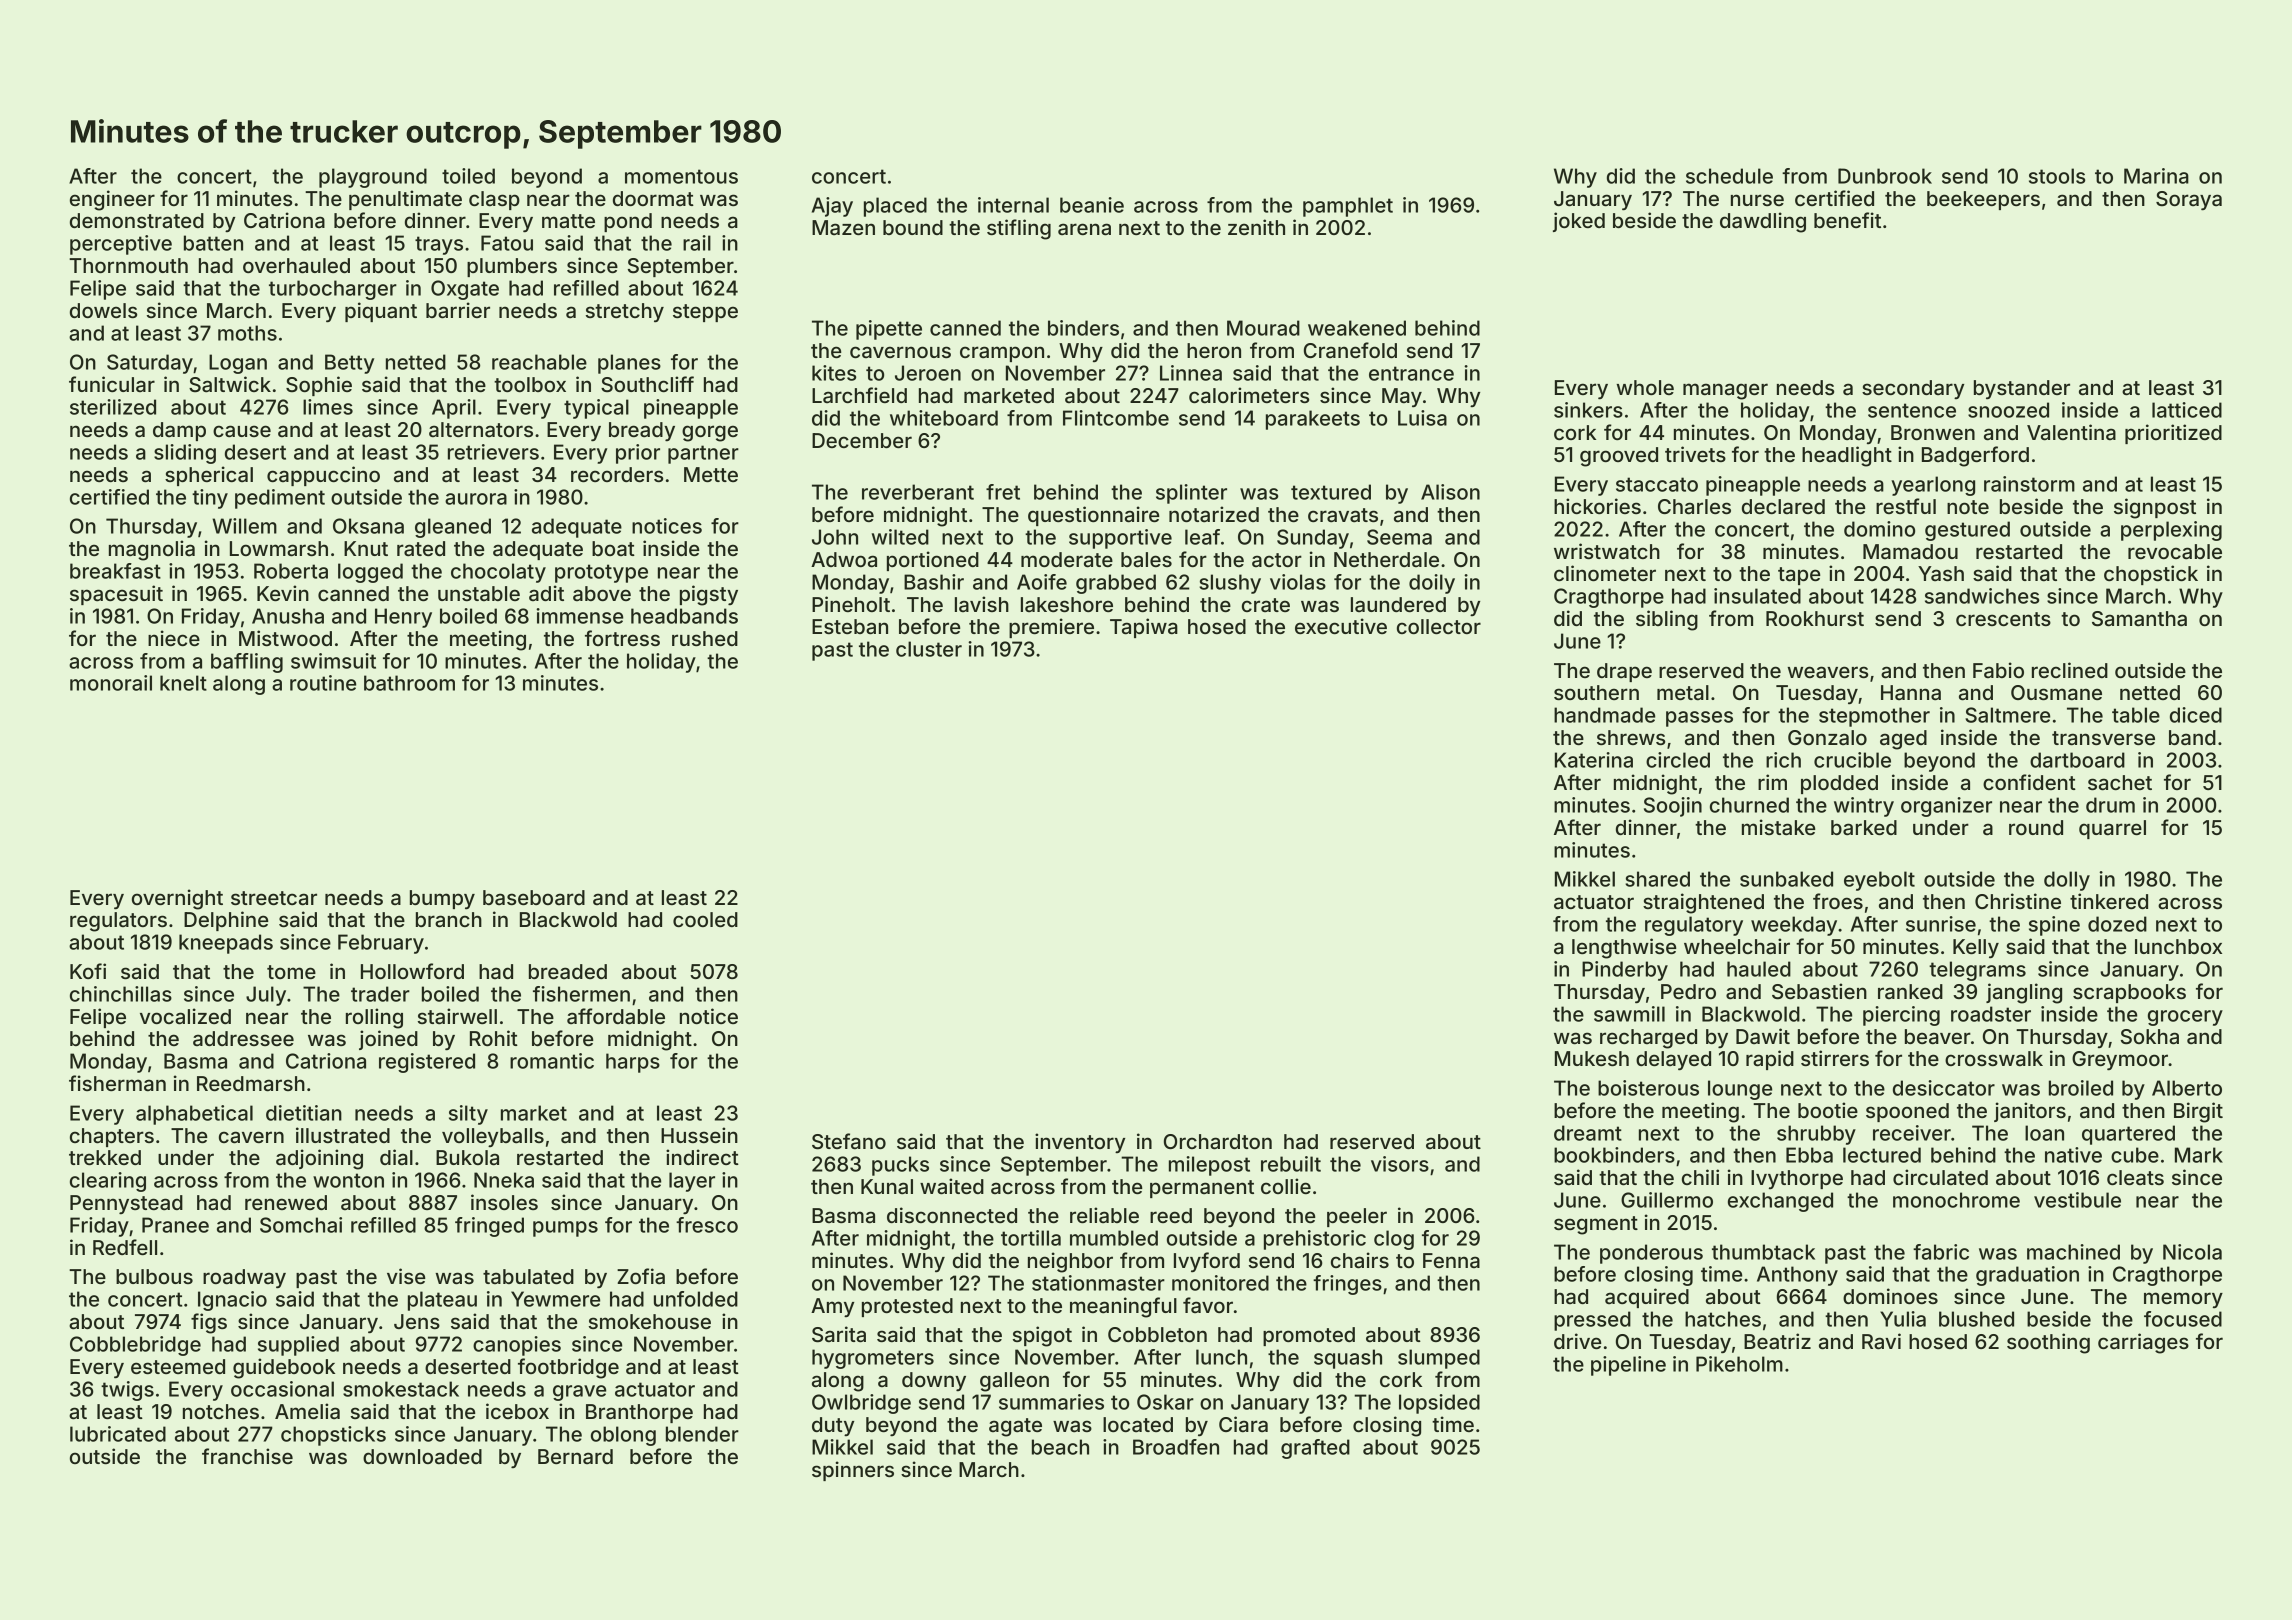 The width and height of the page is (2292, 1620). What do you see at coordinates (1579, 222) in the page?
I see `joked` at bounding box center [1579, 222].
